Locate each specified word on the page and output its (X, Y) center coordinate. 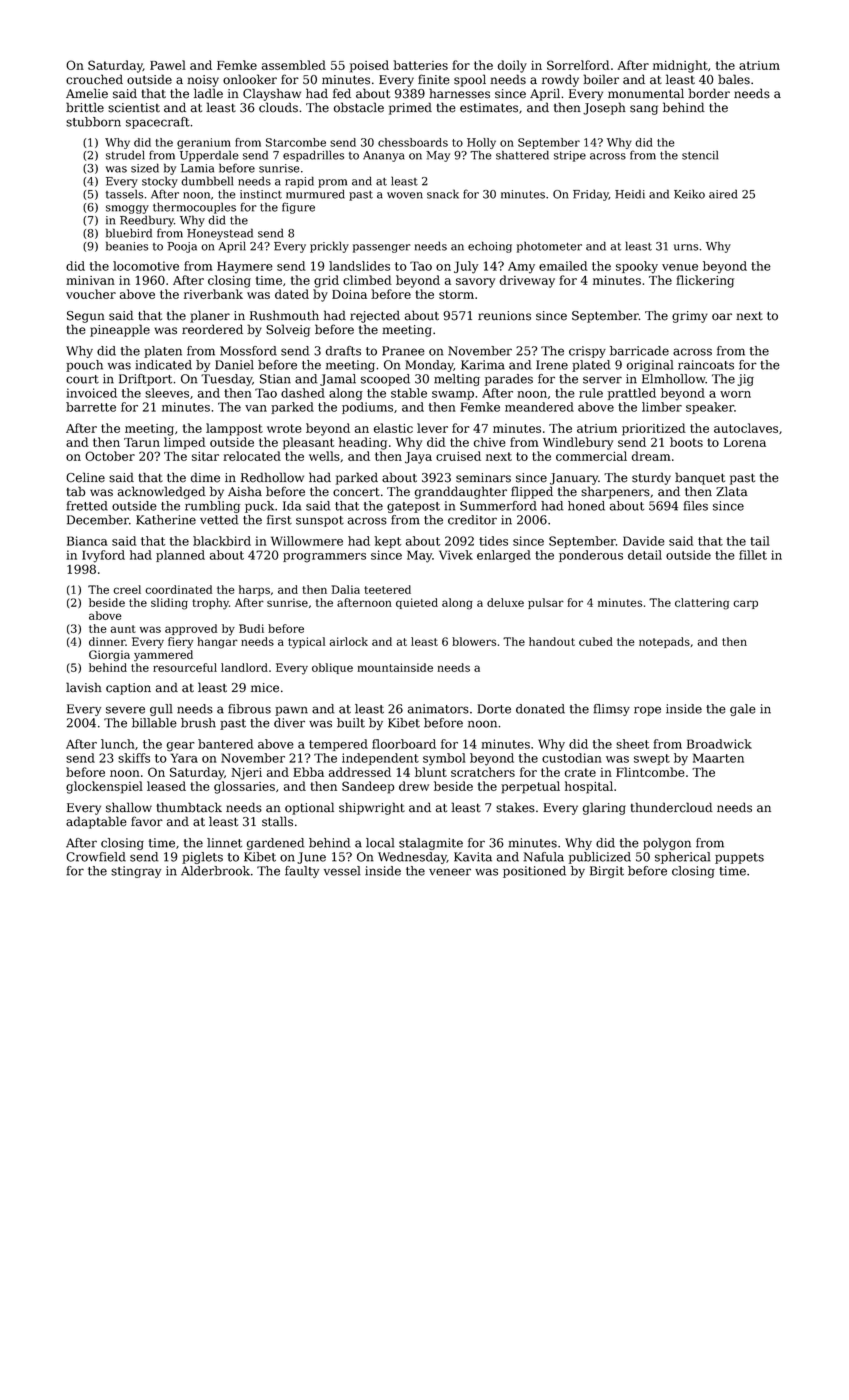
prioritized (654, 429)
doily (512, 66)
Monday (429, 366)
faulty (302, 872)
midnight (680, 66)
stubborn (93, 122)
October (110, 456)
